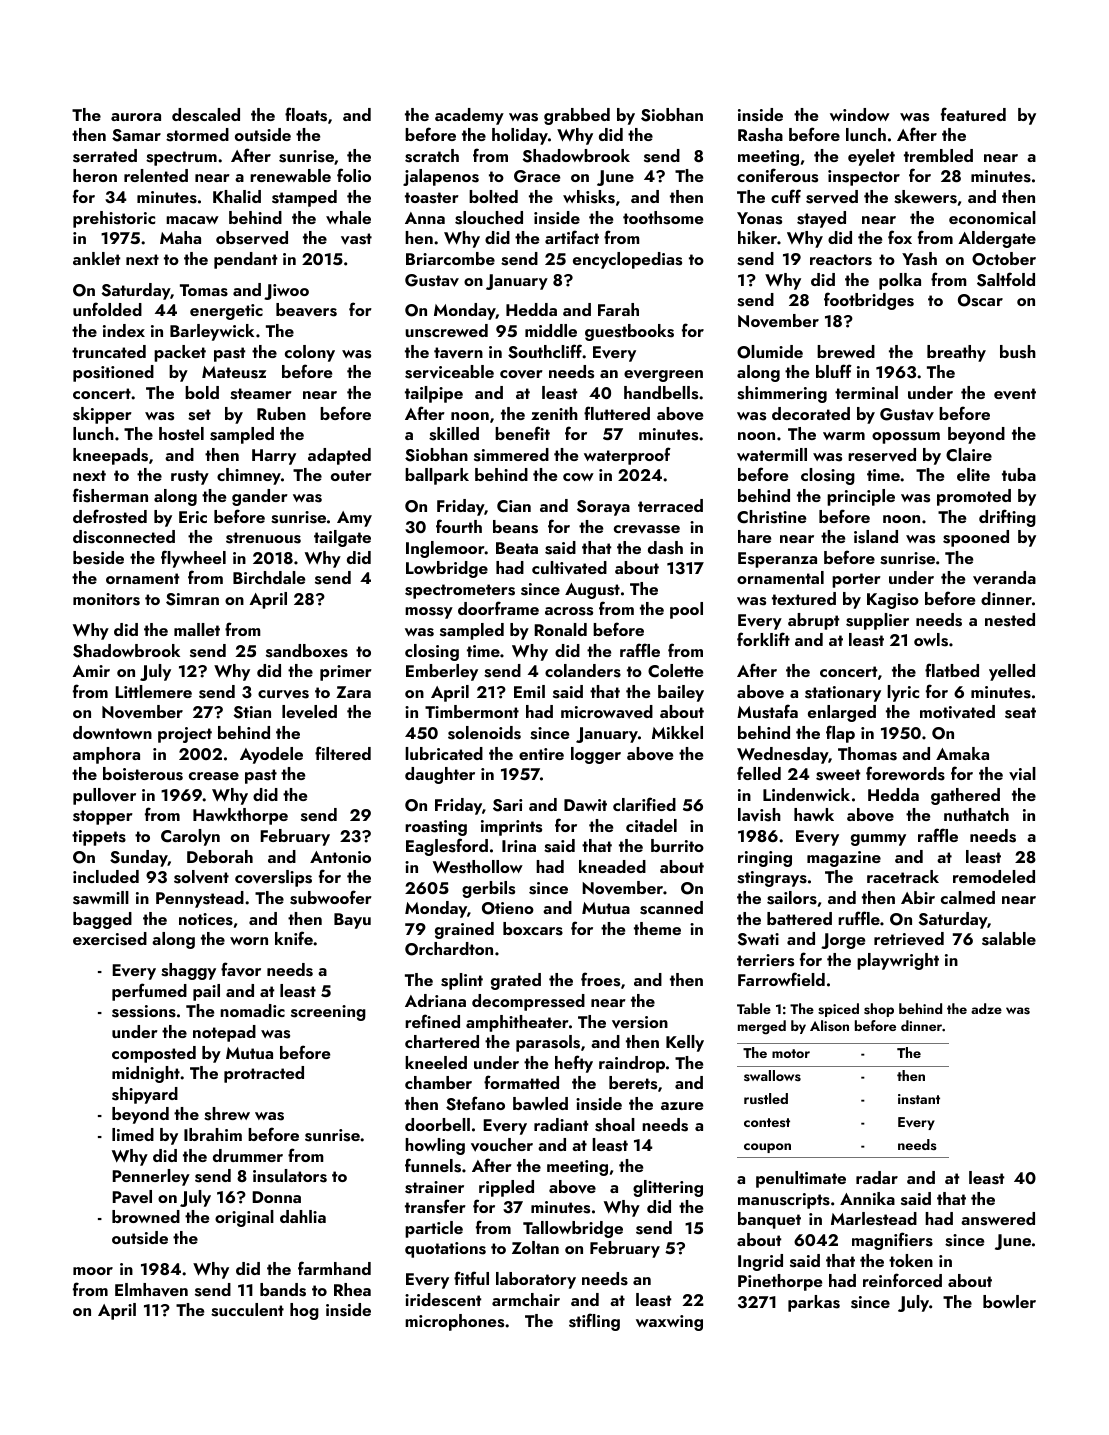  Describe the element at coordinates (541, 754) in the screenshot. I see `entire` at that location.
